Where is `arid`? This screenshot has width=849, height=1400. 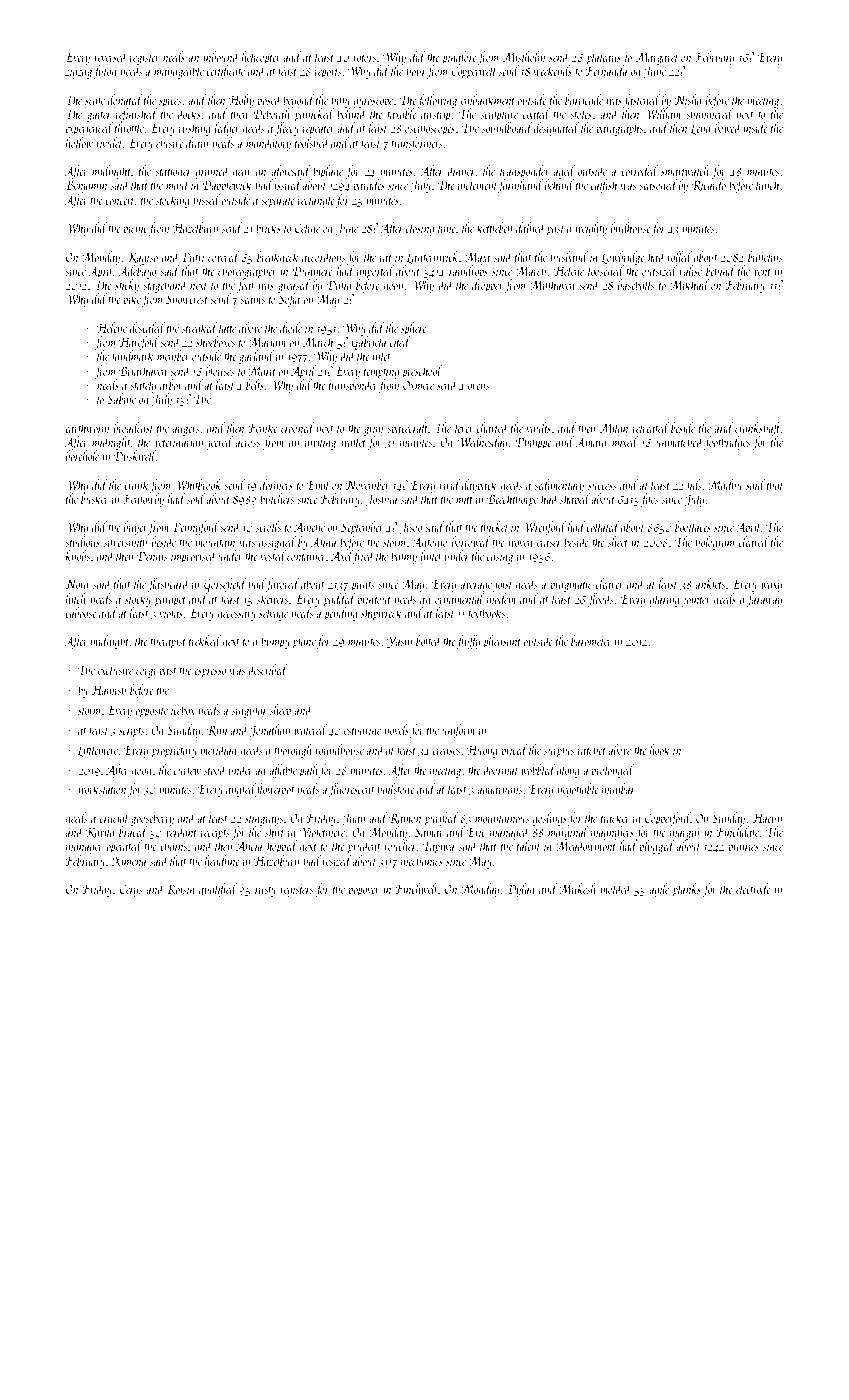 arid is located at coordinates (724, 427).
